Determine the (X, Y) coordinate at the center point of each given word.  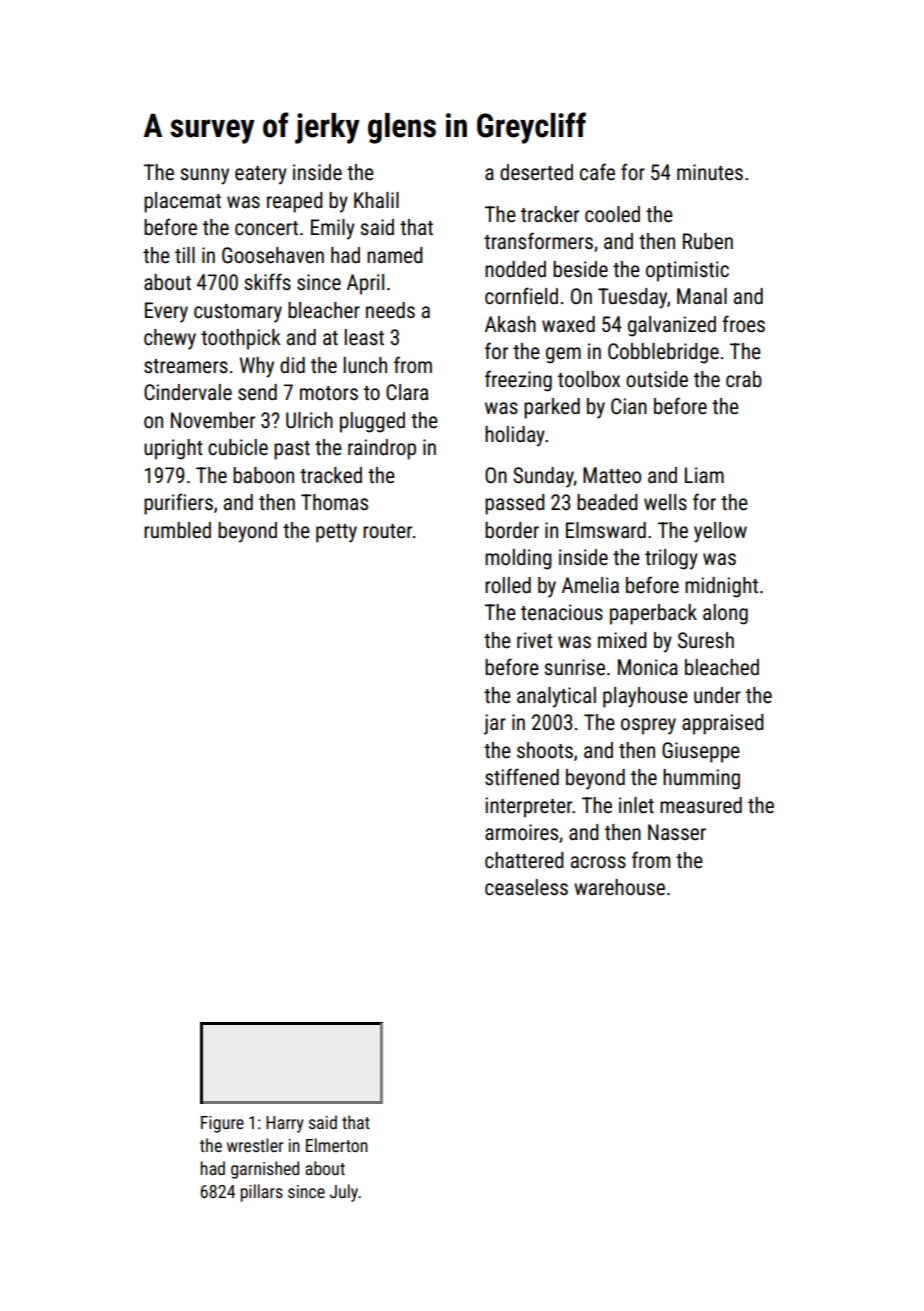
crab (744, 379)
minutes (710, 172)
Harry (285, 1124)
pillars (261, 1193)
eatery (261, 175)
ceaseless (526, 887)
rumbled (177, 530)
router (387, 531)
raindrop (382, 449)
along (725, 614)
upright (173, 449)
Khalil (376, 200)
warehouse (619, 887)
